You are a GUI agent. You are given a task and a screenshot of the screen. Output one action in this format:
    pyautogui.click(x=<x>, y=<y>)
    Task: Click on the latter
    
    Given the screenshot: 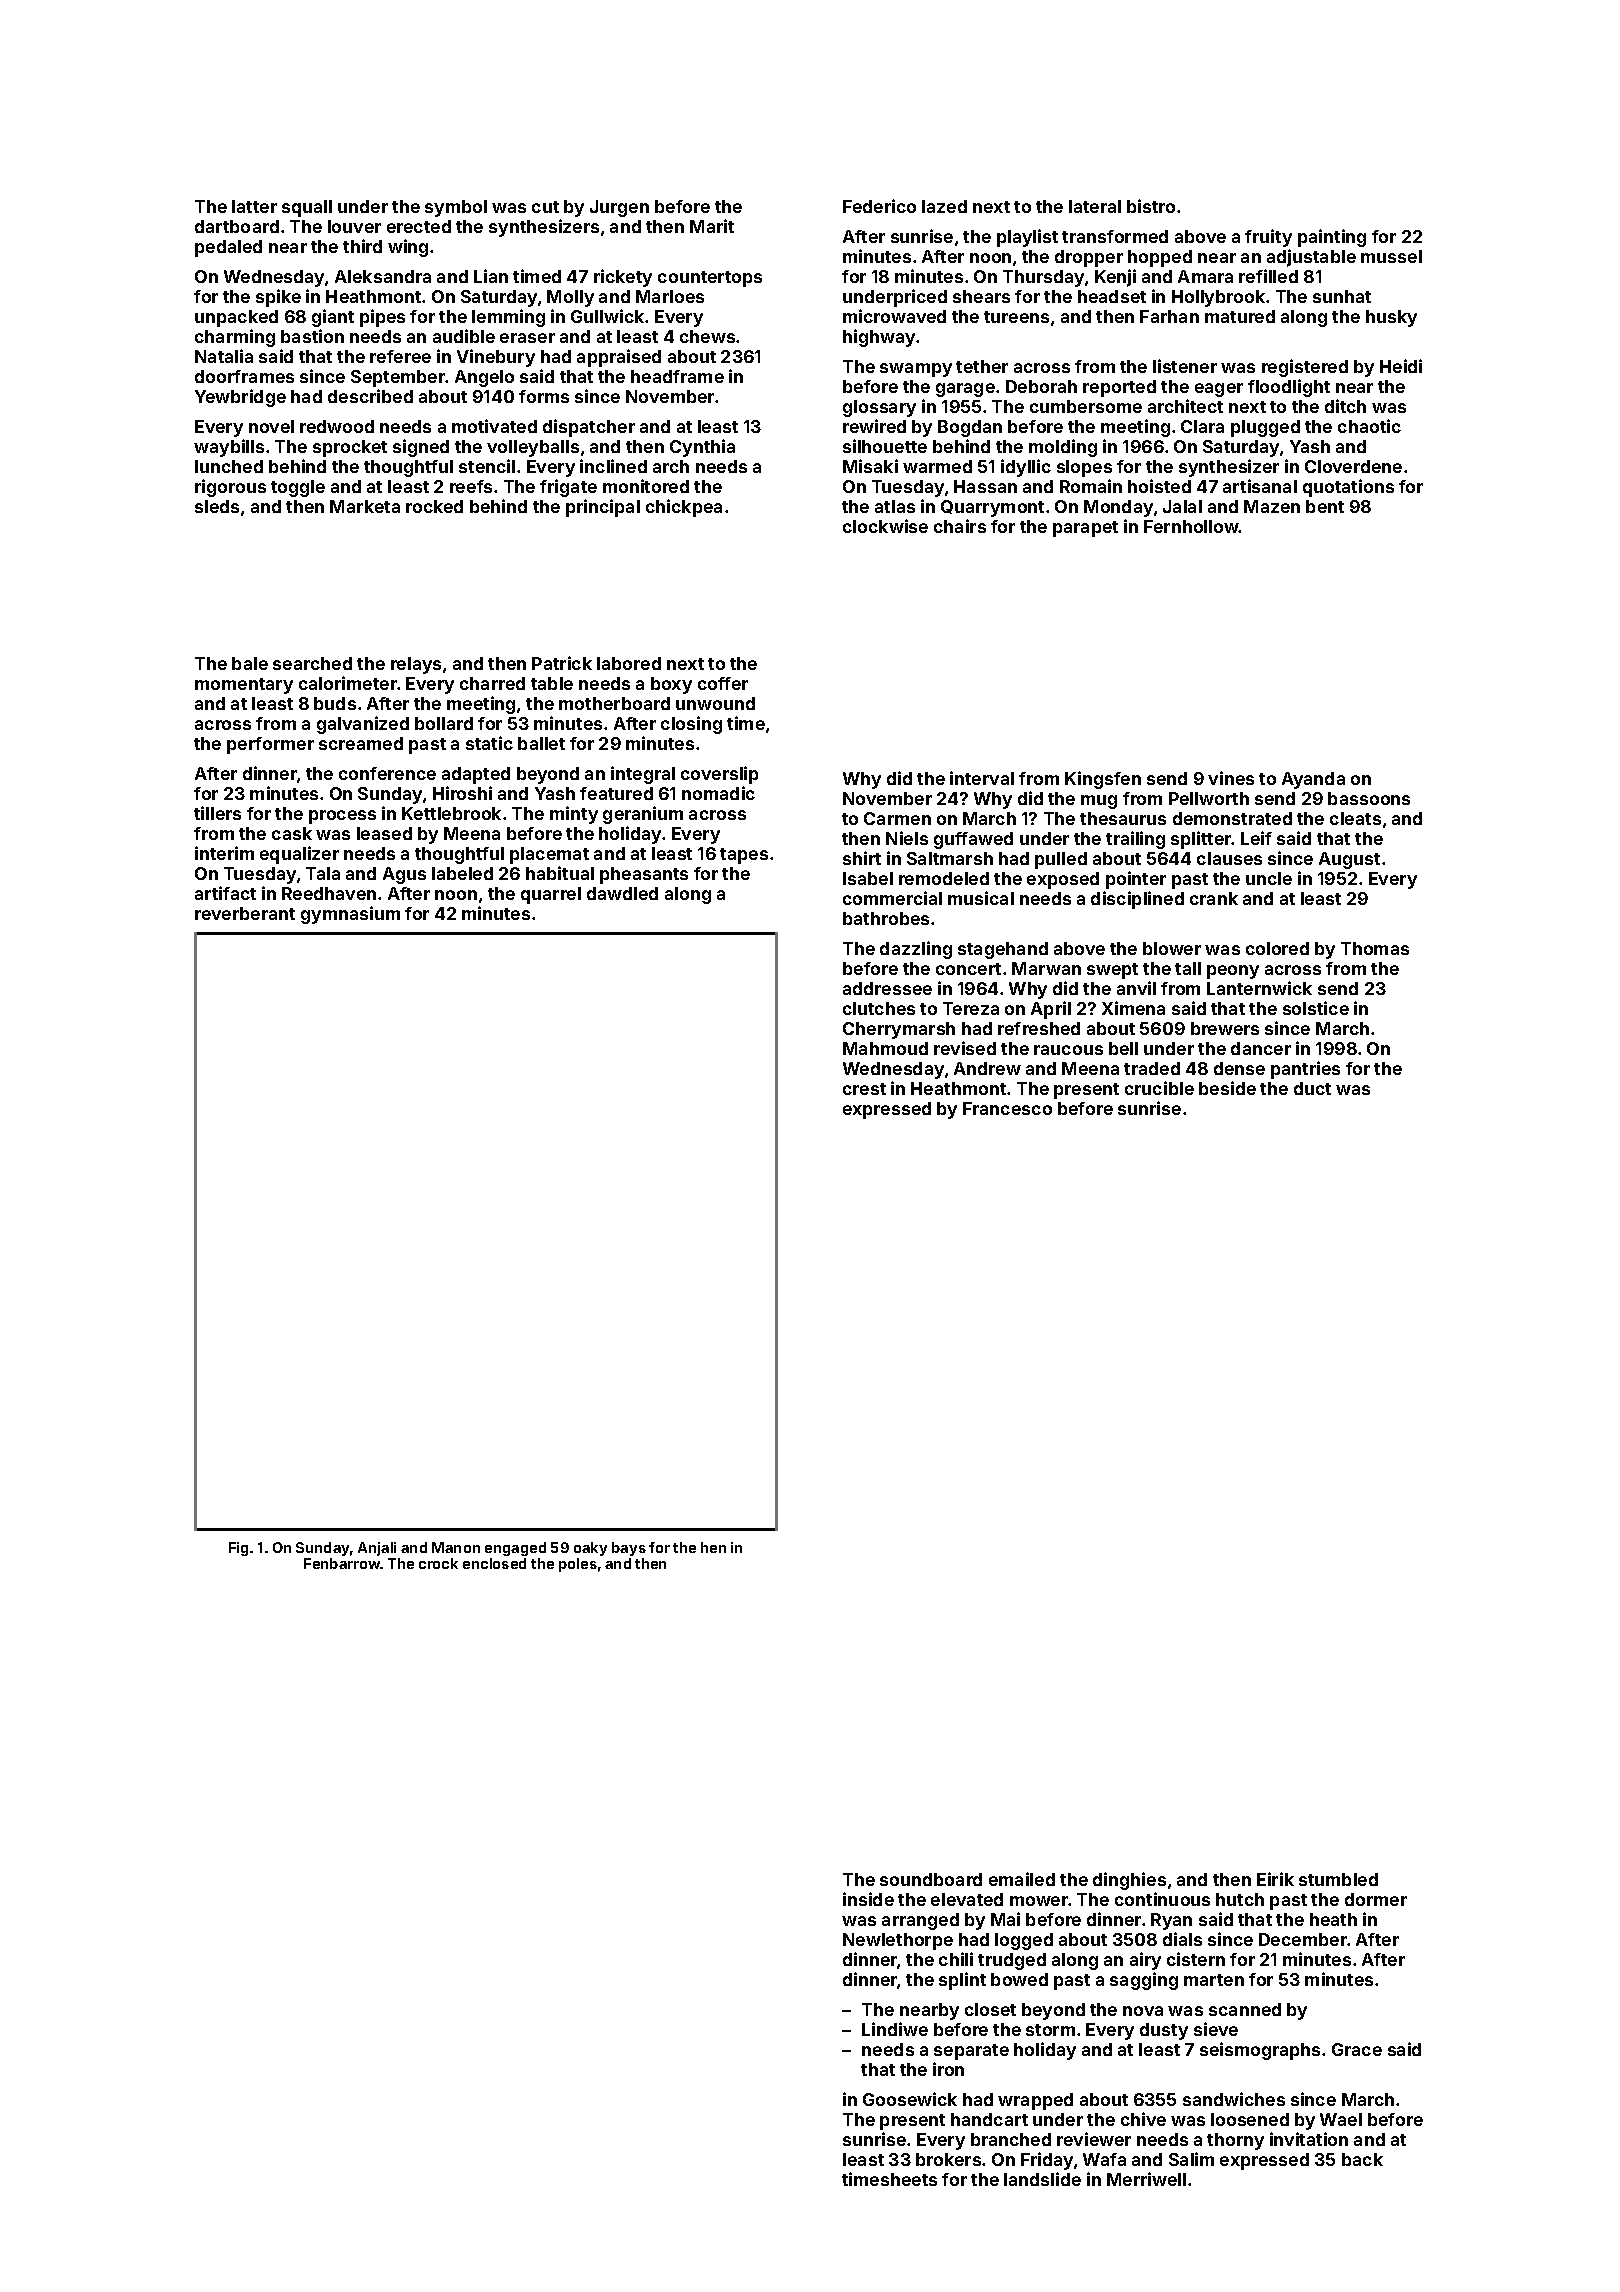 What is the action you would take?
    pyautogui.click(x=254, y=206)
